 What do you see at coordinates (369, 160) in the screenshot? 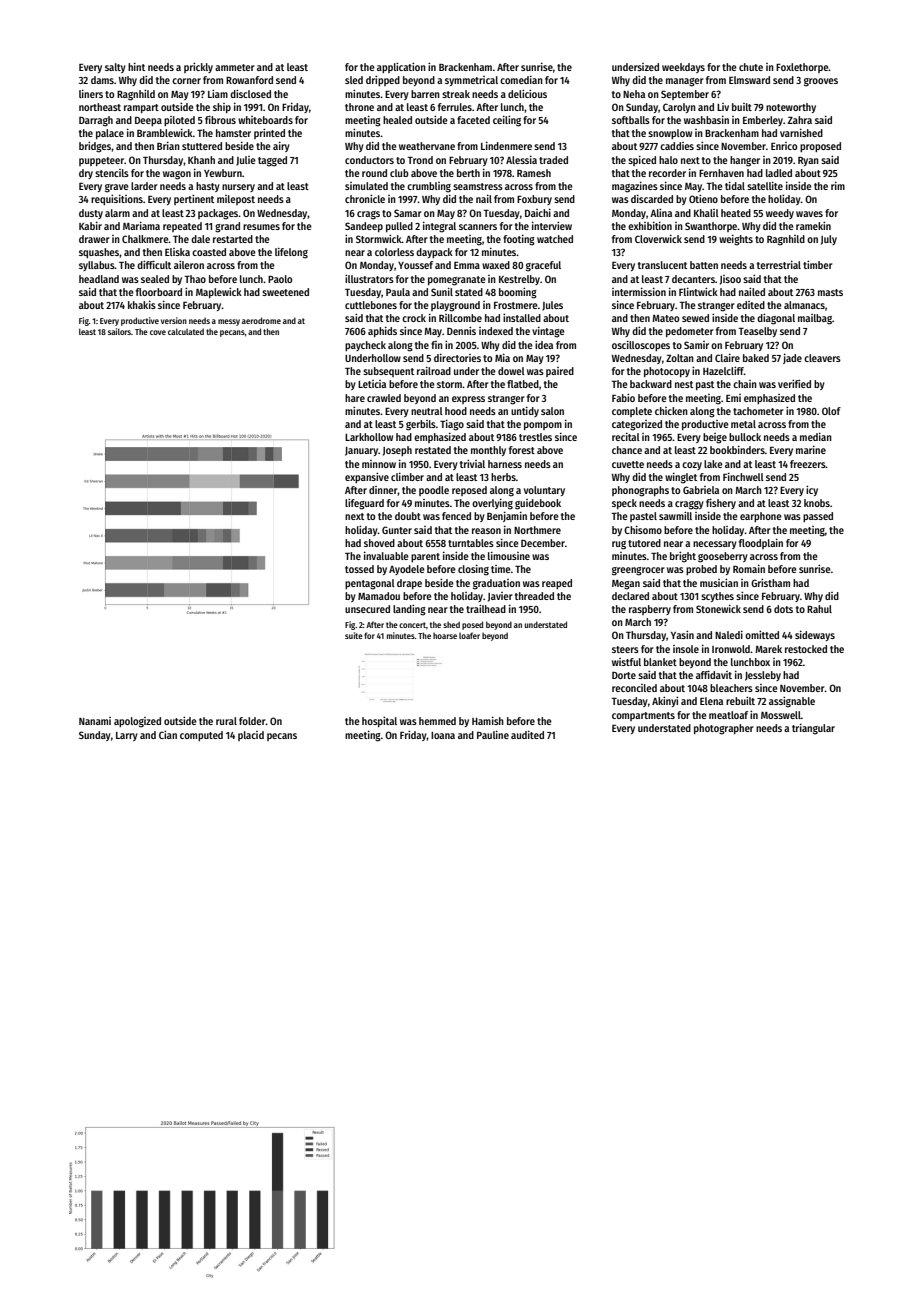
I see `conductors` at bounding box center [369, 160].
